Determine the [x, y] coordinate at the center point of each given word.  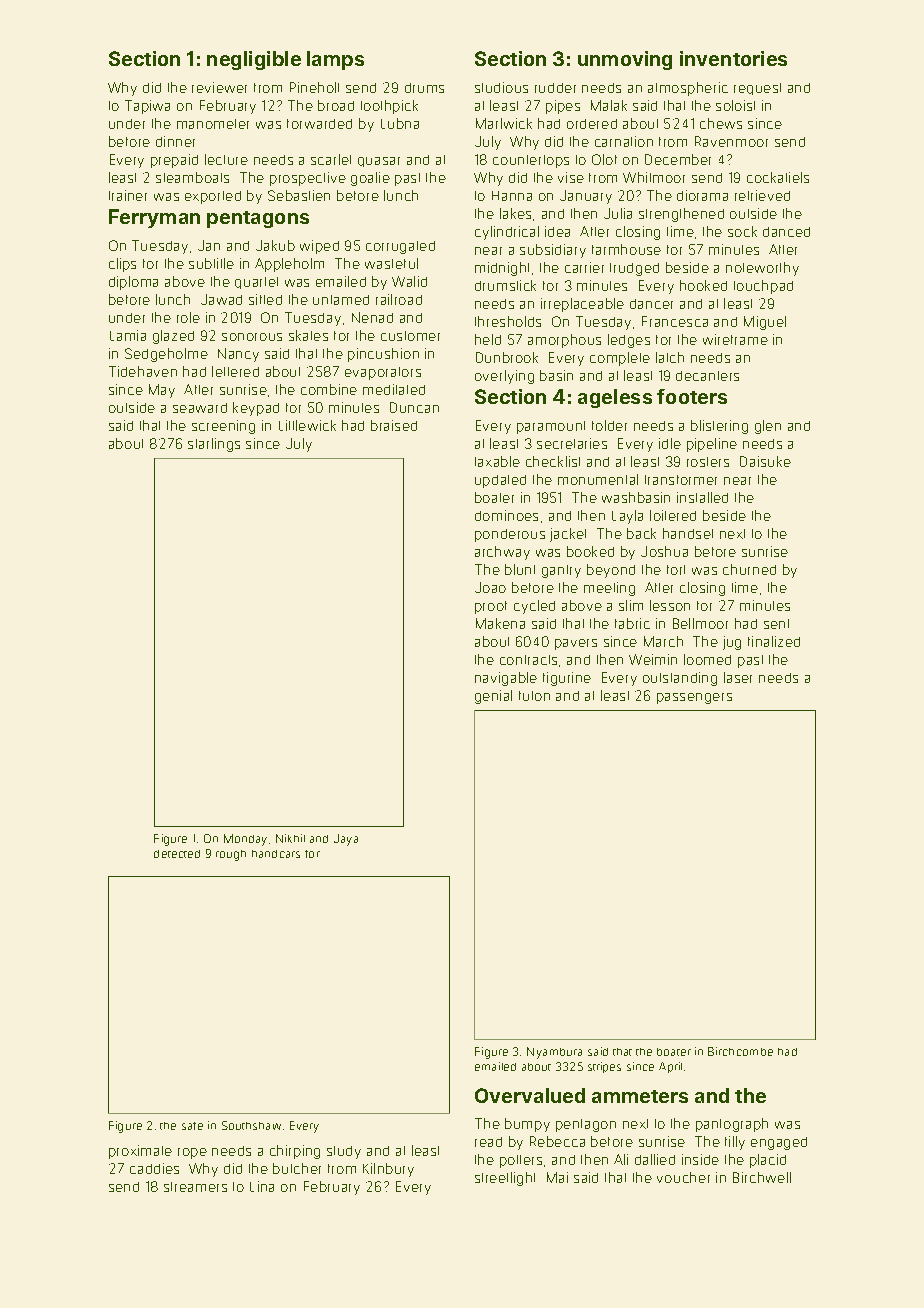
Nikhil [290, 838]
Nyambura [554, 1053]
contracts [528, 660]
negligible [254, 60]
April [670, 1067]
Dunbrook [507, 357]
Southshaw [251, 1125]
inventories [733, 58]
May [162, 391]
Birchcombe [740, 1051]
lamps [335, 60]
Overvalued [530, 1095]
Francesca [675, 321]
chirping [295, 1152]
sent [776, 624]
